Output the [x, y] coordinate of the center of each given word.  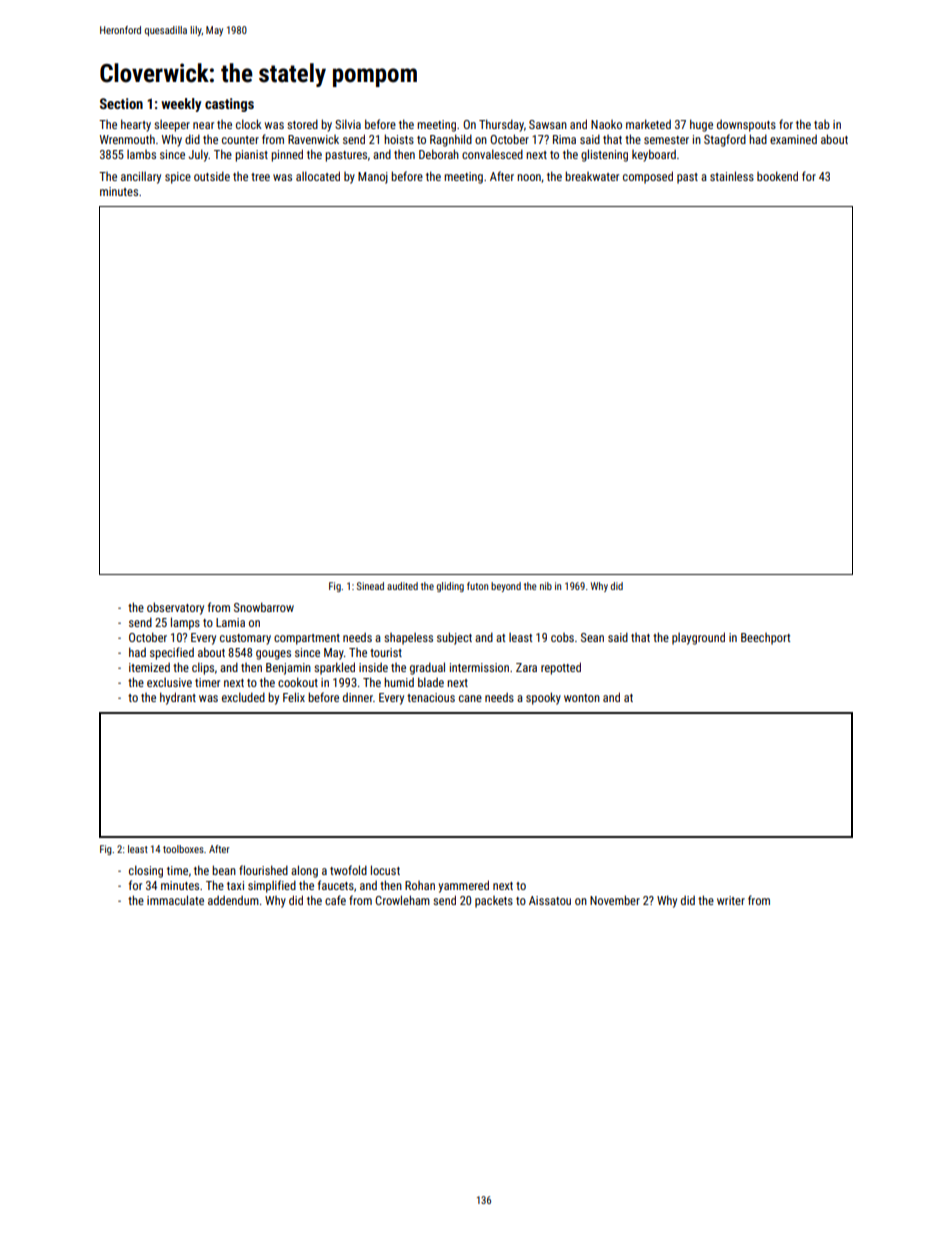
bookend [777, 176]
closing [146, 871]
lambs [141, 154]
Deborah [439, 154]
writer [731, 900]
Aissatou [550, 900]
